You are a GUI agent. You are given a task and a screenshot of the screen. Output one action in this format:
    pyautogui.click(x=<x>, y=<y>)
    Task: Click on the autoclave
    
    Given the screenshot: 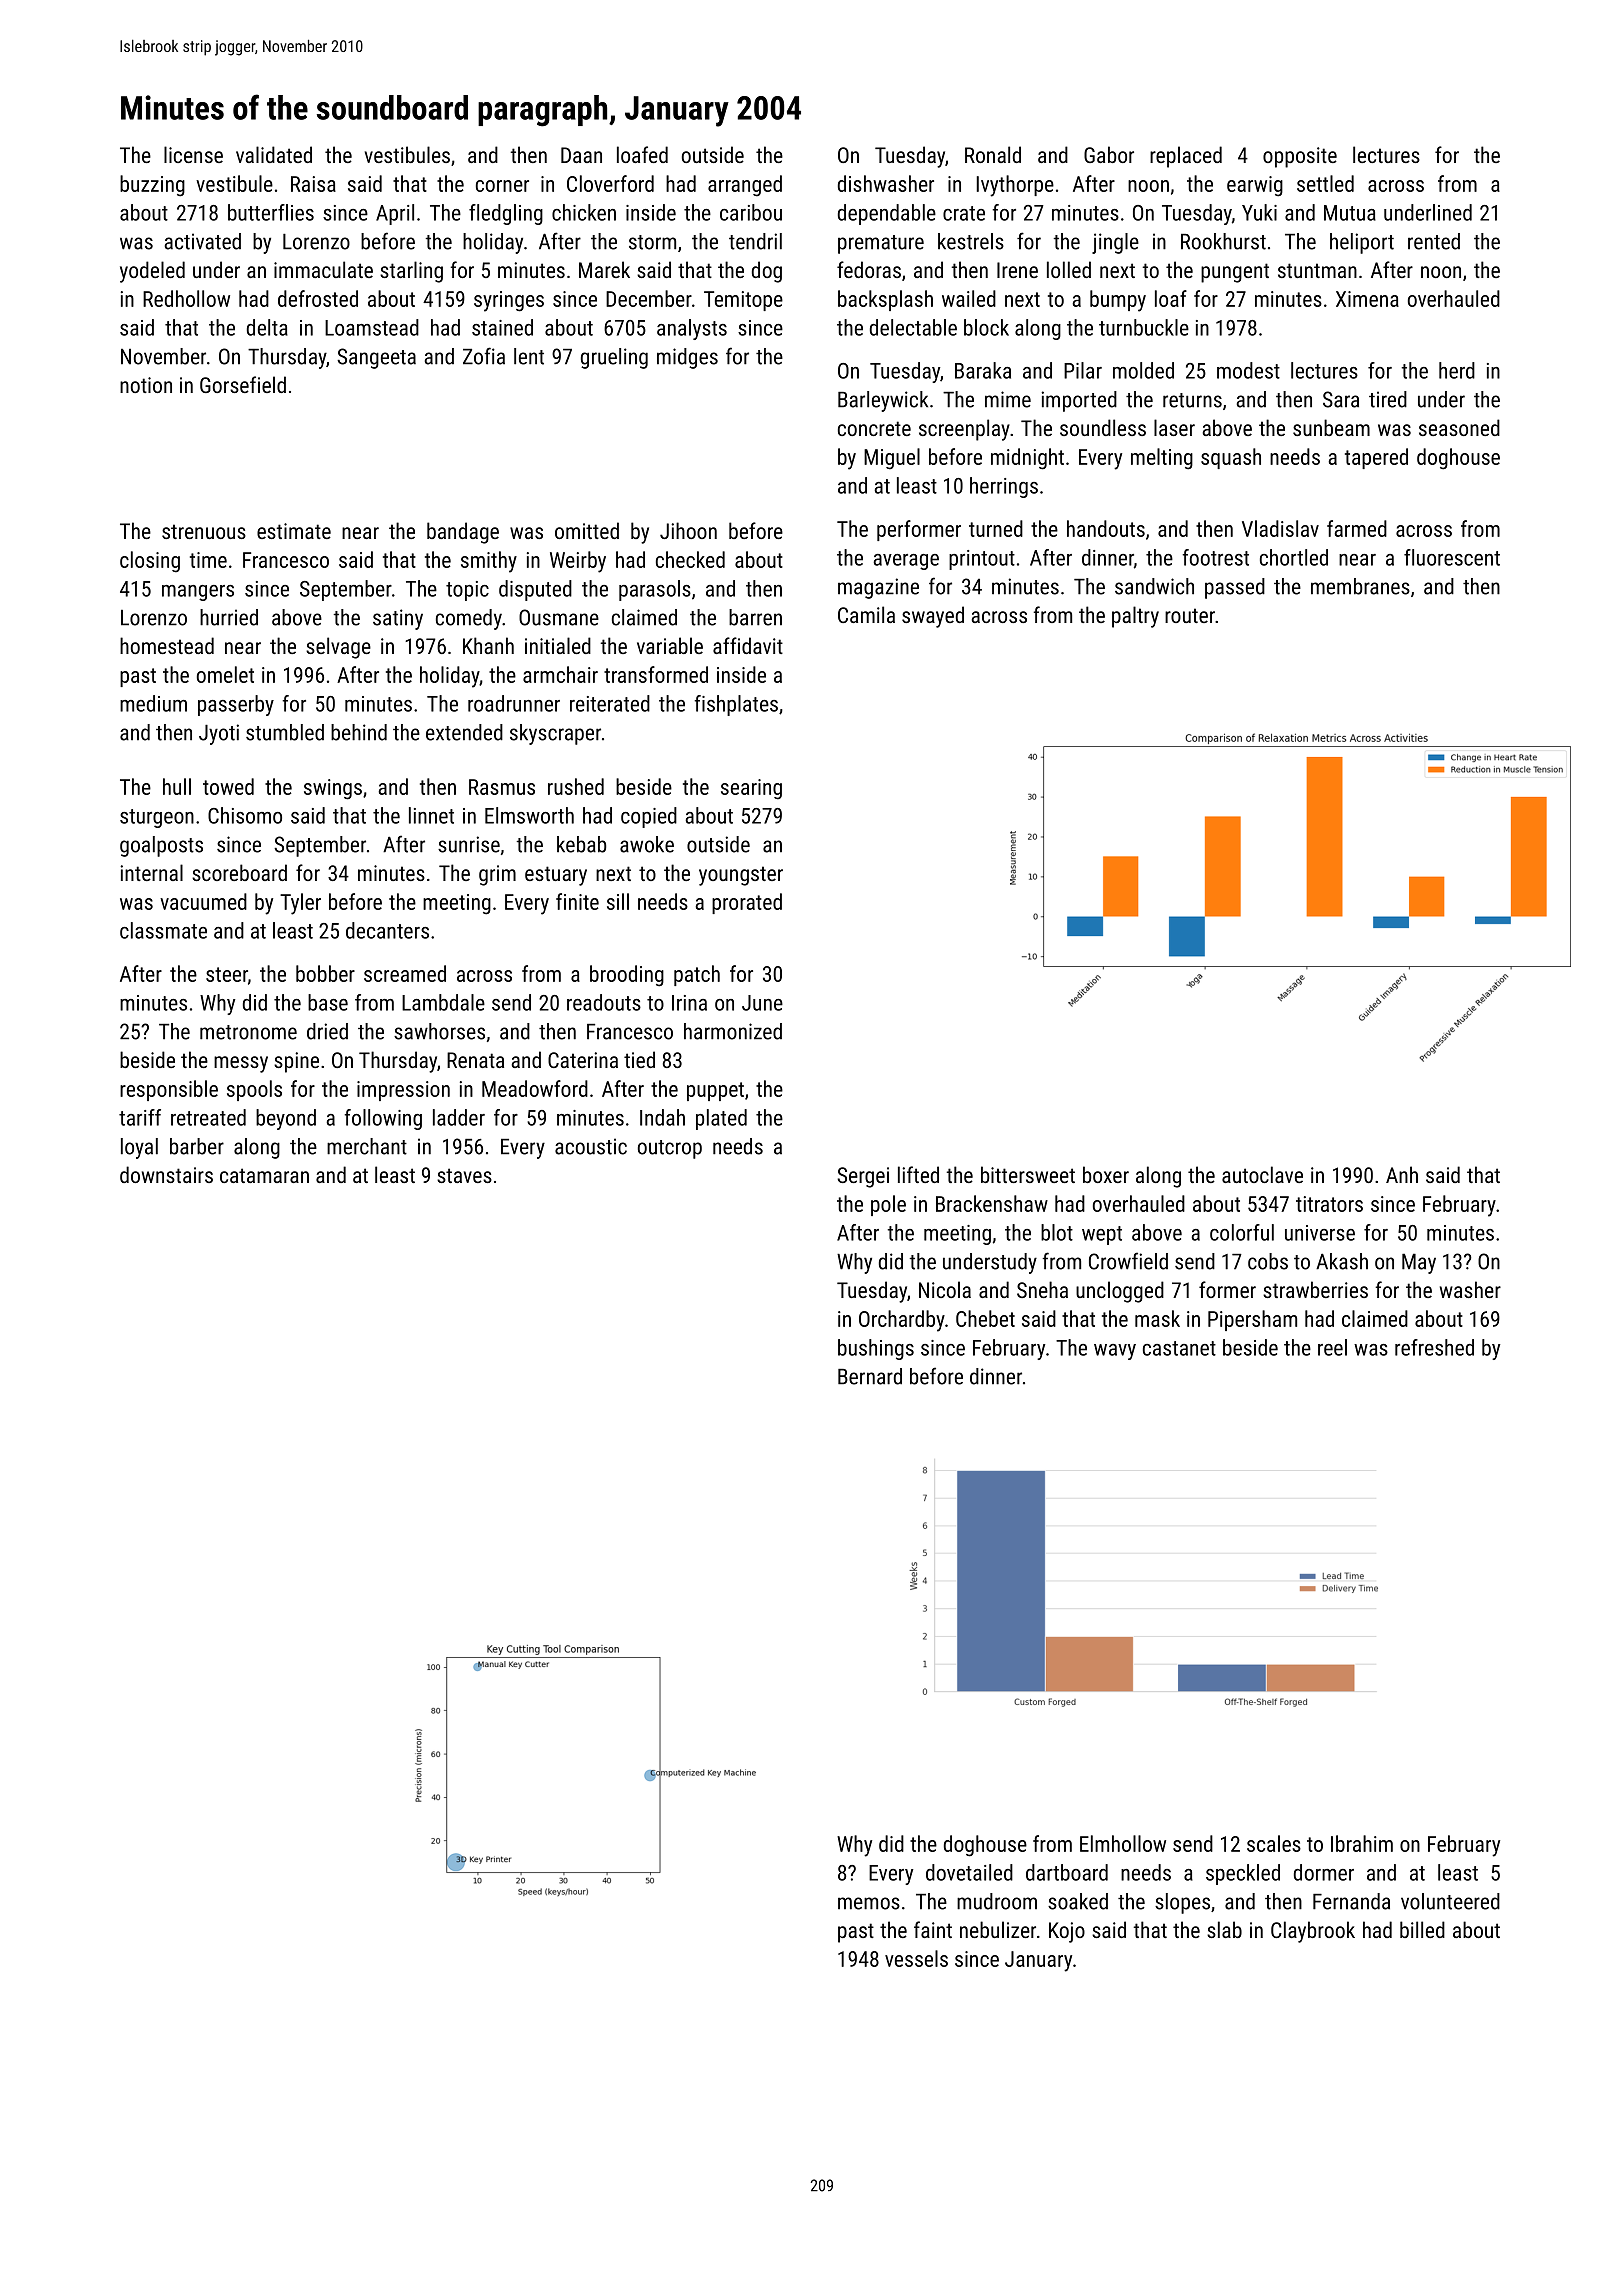 What is the action you would take?
    pyautogui.click(x=1262, y=1174)
